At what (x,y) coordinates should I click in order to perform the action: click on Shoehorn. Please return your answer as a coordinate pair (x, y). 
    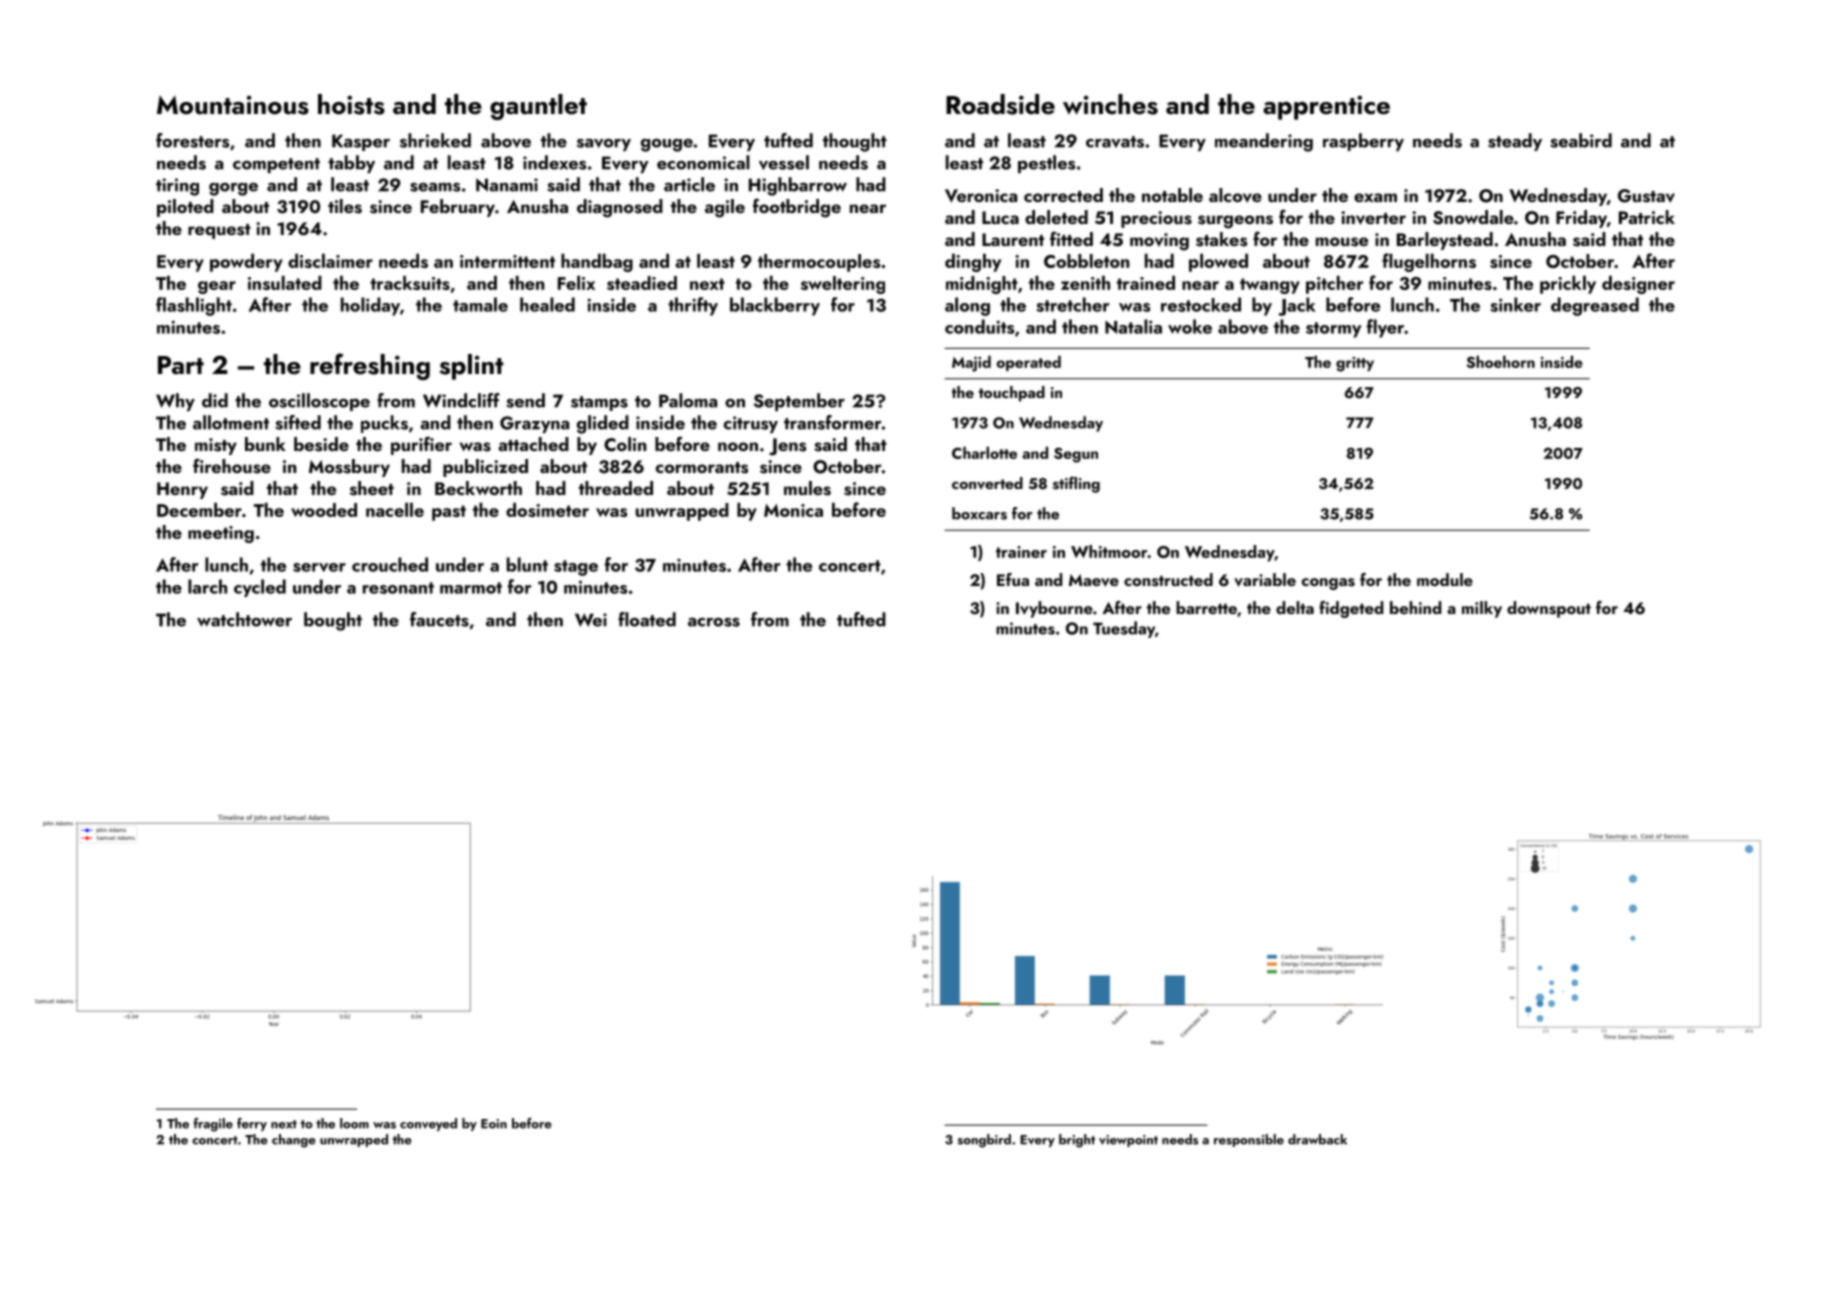
    Looking at the image, I should click on (1500, 361).
